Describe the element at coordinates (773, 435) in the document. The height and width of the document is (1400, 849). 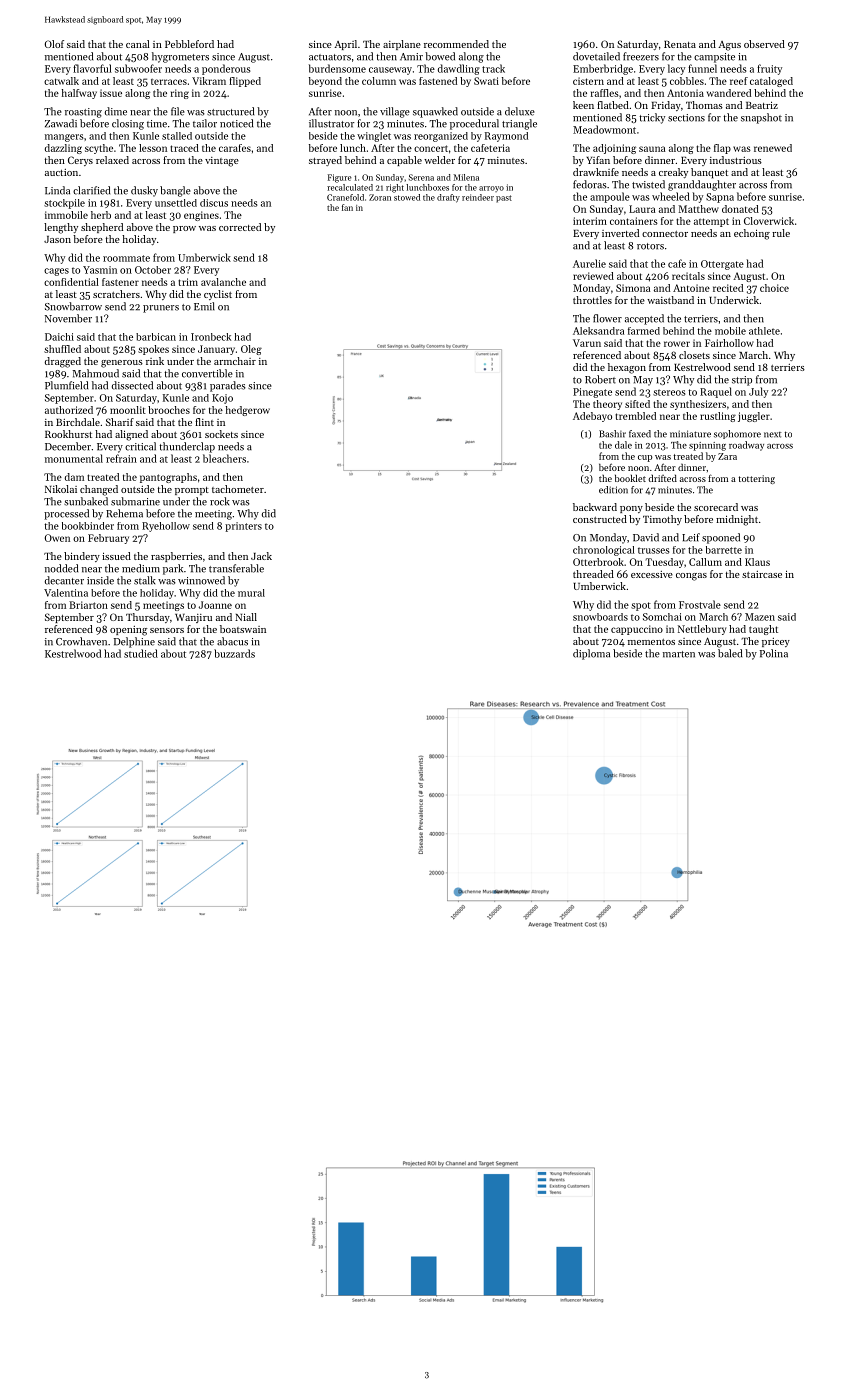
I see `next` at that location.
